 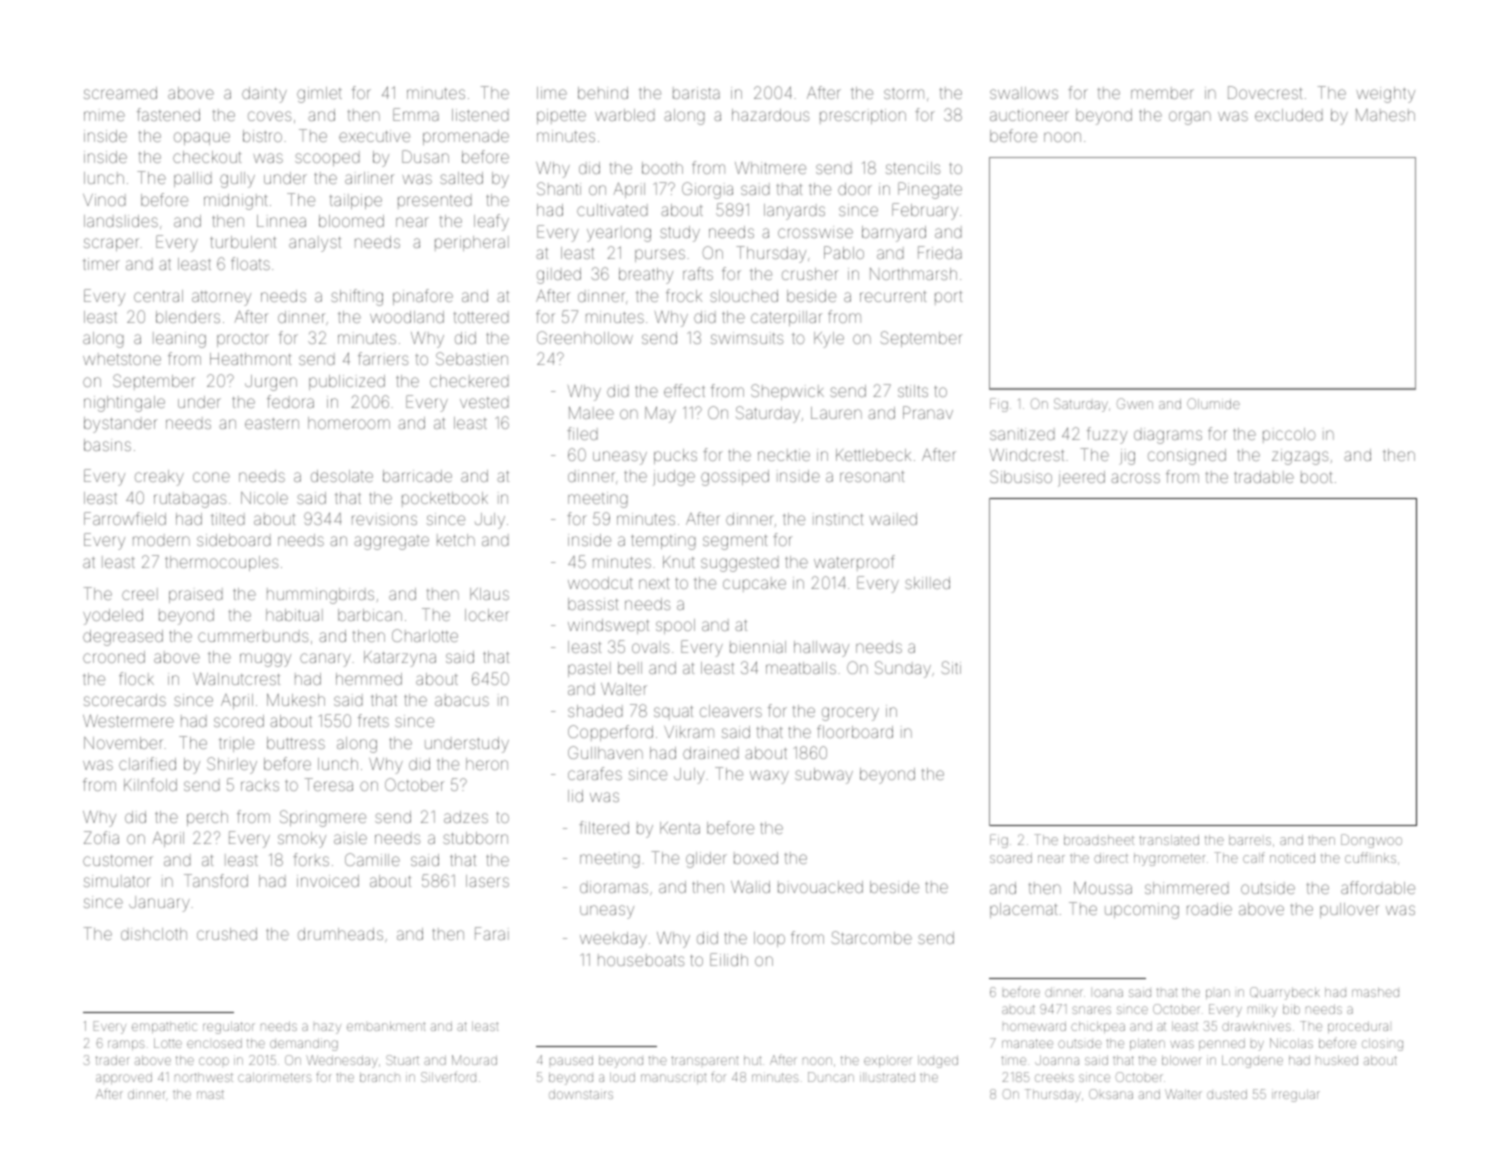 What do you see at coordinates (320, 596) in the screenshot?
I see `hummingbirds` at bounding box center [320, 596].
